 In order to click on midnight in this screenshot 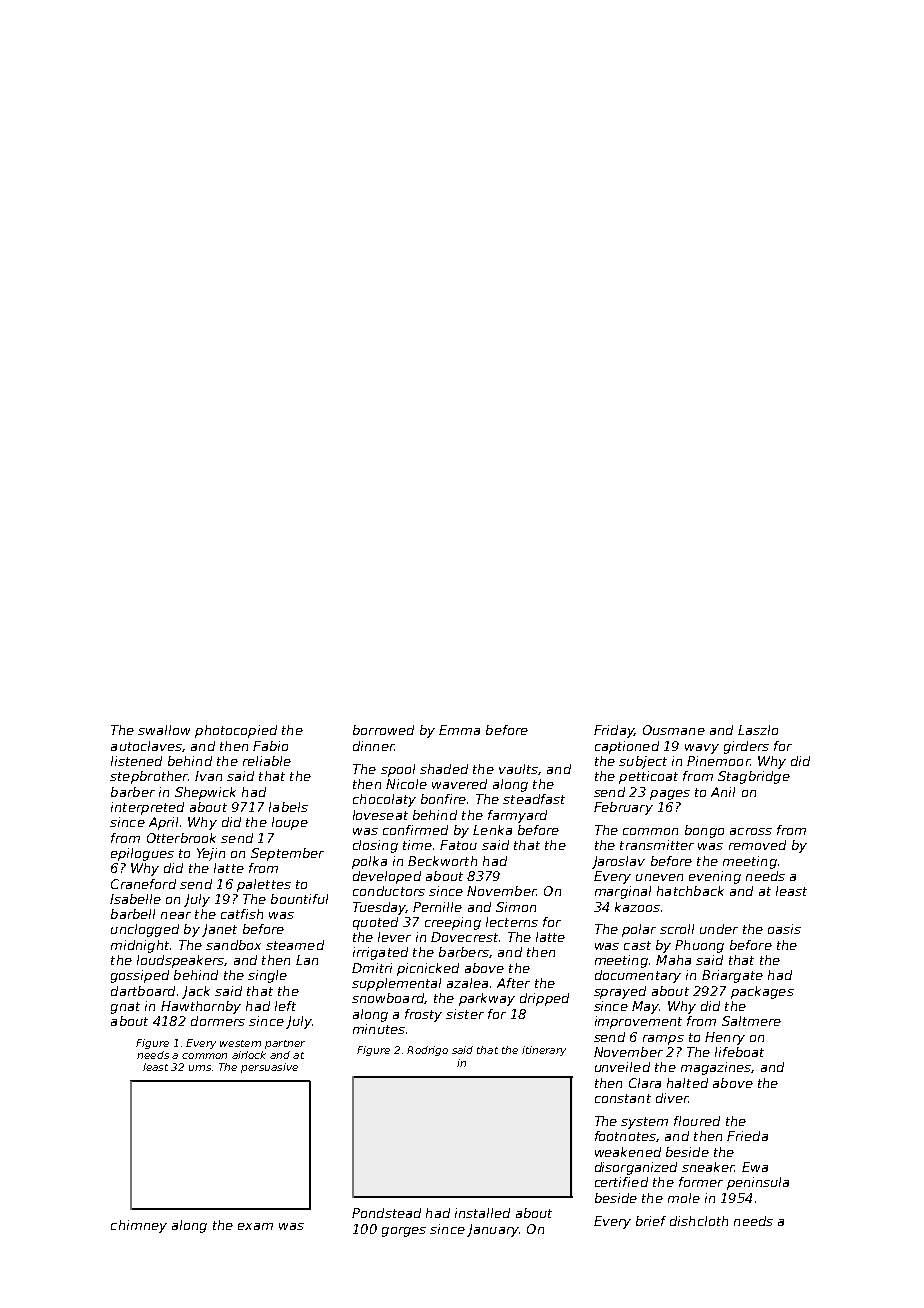, I will do `click(140, 946)`.
